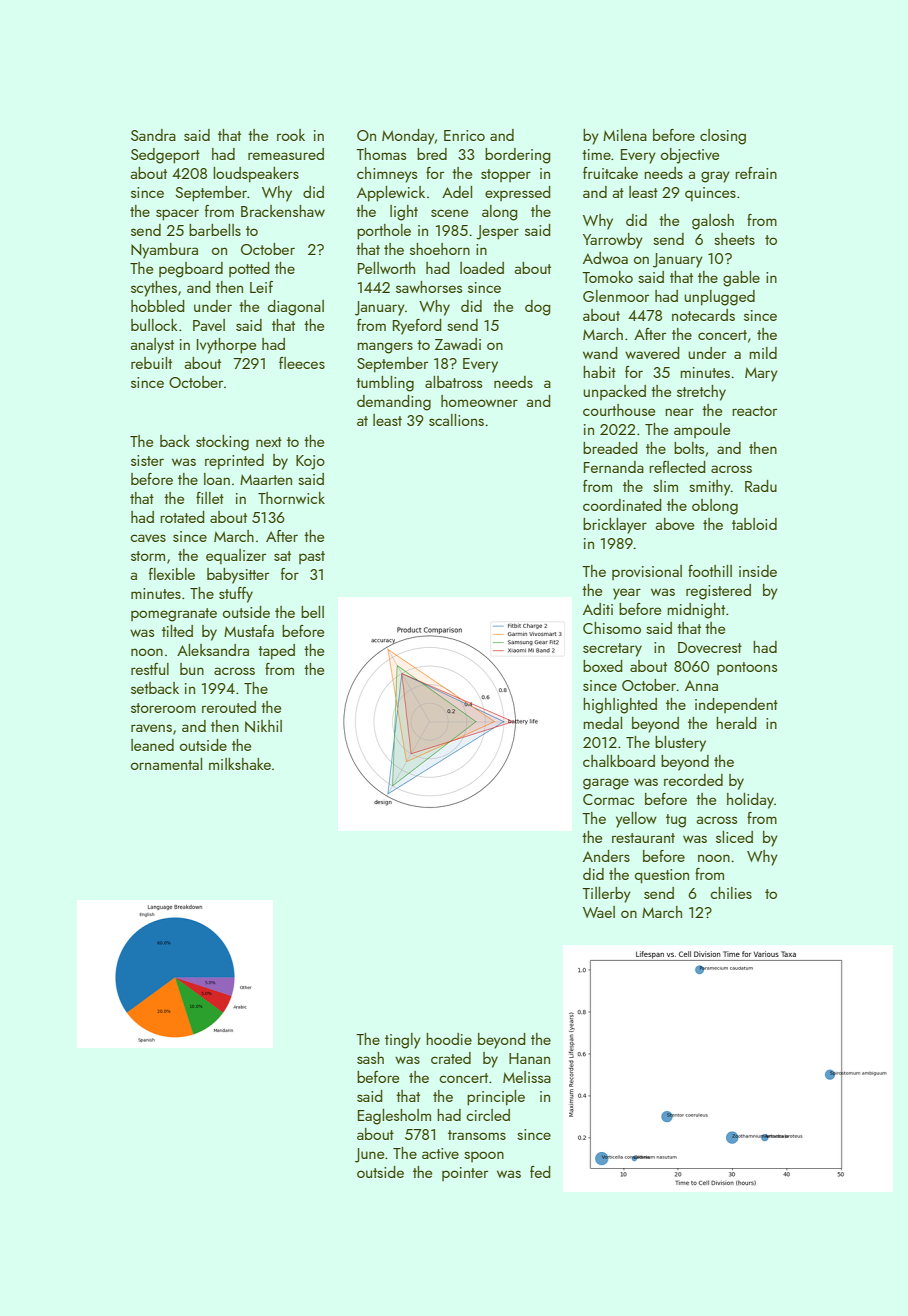 This screenshot has height=1316, width=908. I want to click on Anders, so click(606, 856).
